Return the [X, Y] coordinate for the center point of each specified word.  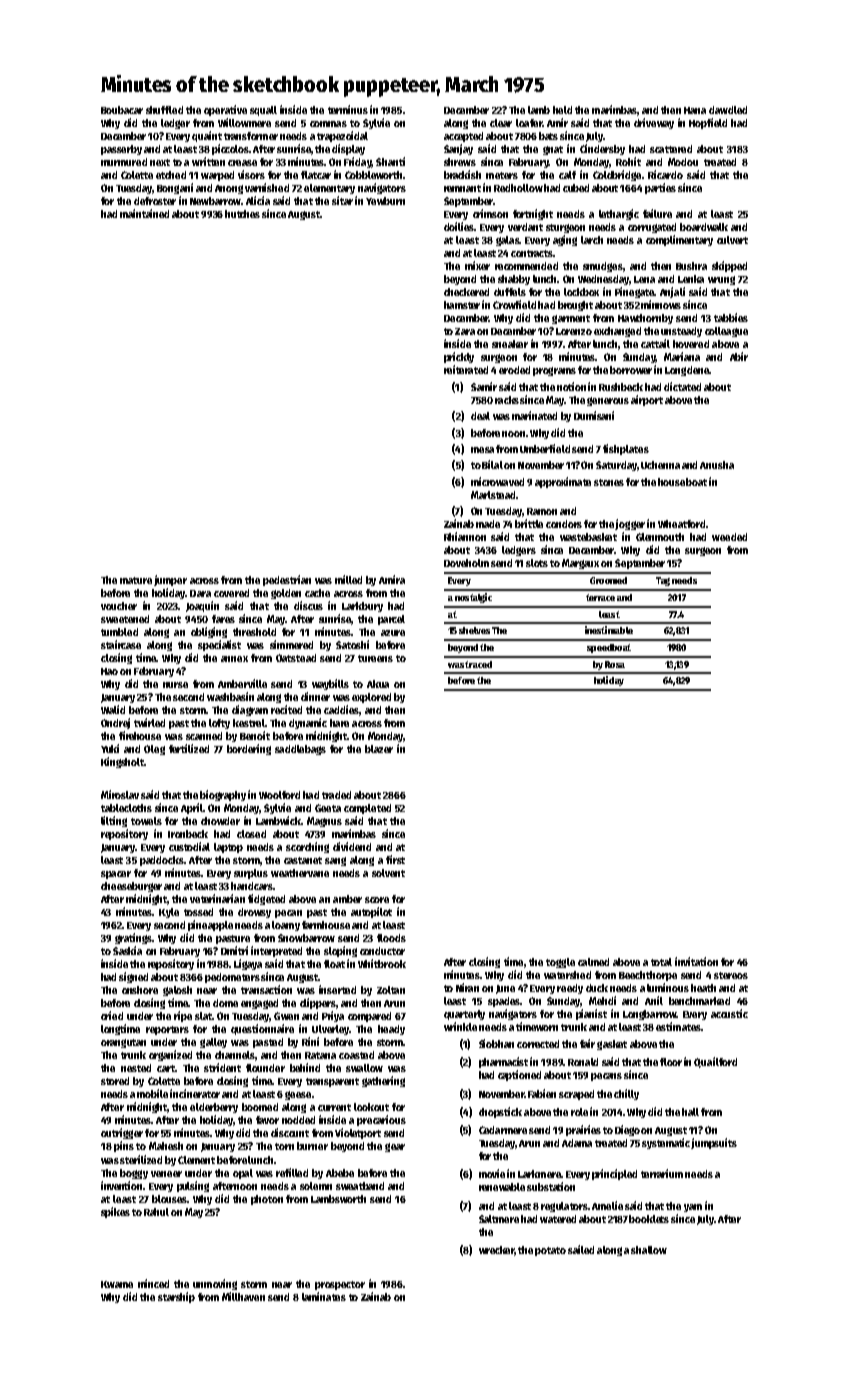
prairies [583, 1130]
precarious [381, 1120]
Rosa [615, 664]
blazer [379, 749]
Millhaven [243, 1296]
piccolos [230, 149]
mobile [152, 1093]
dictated [682, 386]
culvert [732, 240]
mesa [482, 450]
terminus [348, 109]
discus [308, 605]
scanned [204, 736]
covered [231, 593]
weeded [729, 537]
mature [136, 580]
